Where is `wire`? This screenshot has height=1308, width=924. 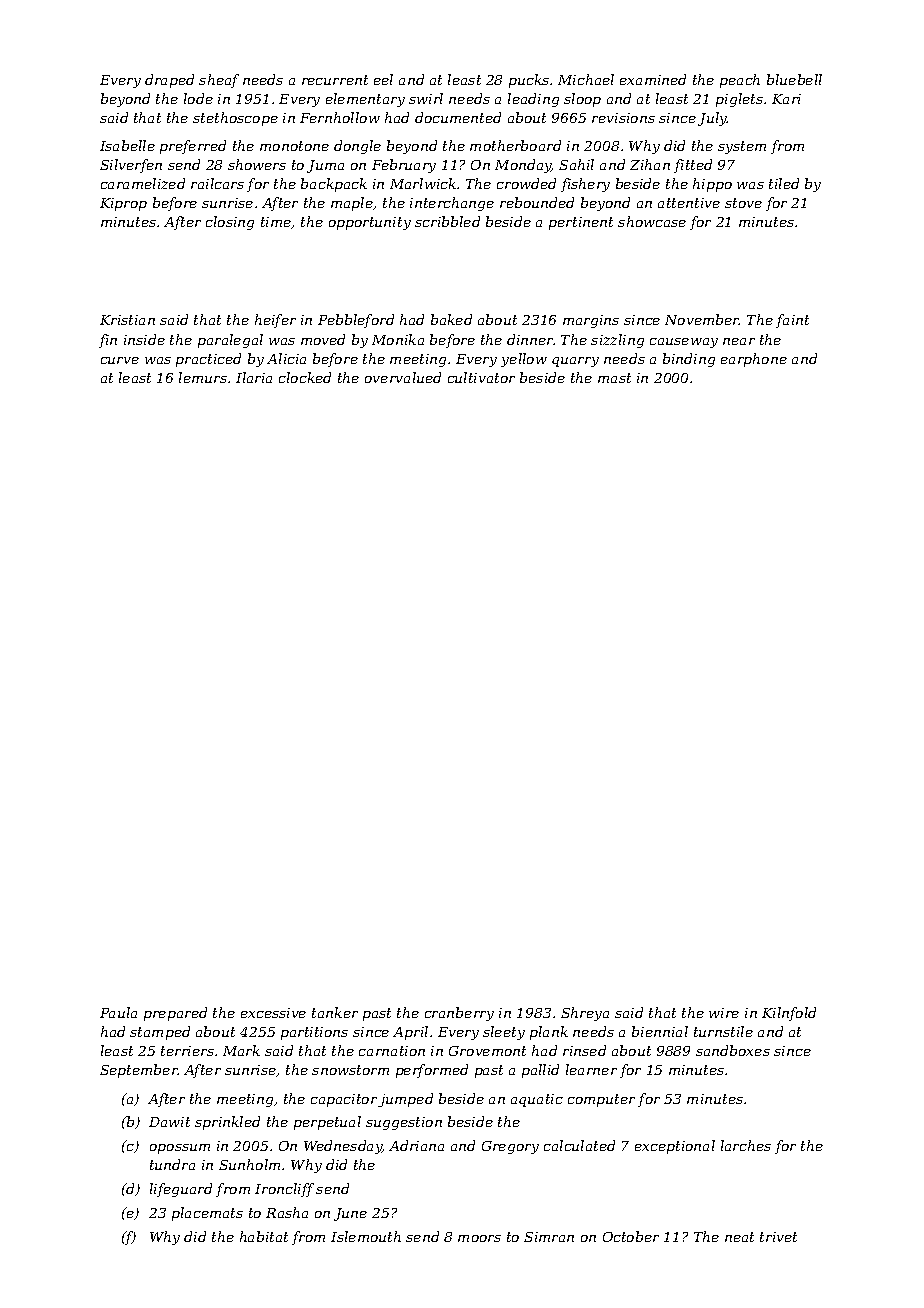
wire is located at coordinates (724, 1013).
